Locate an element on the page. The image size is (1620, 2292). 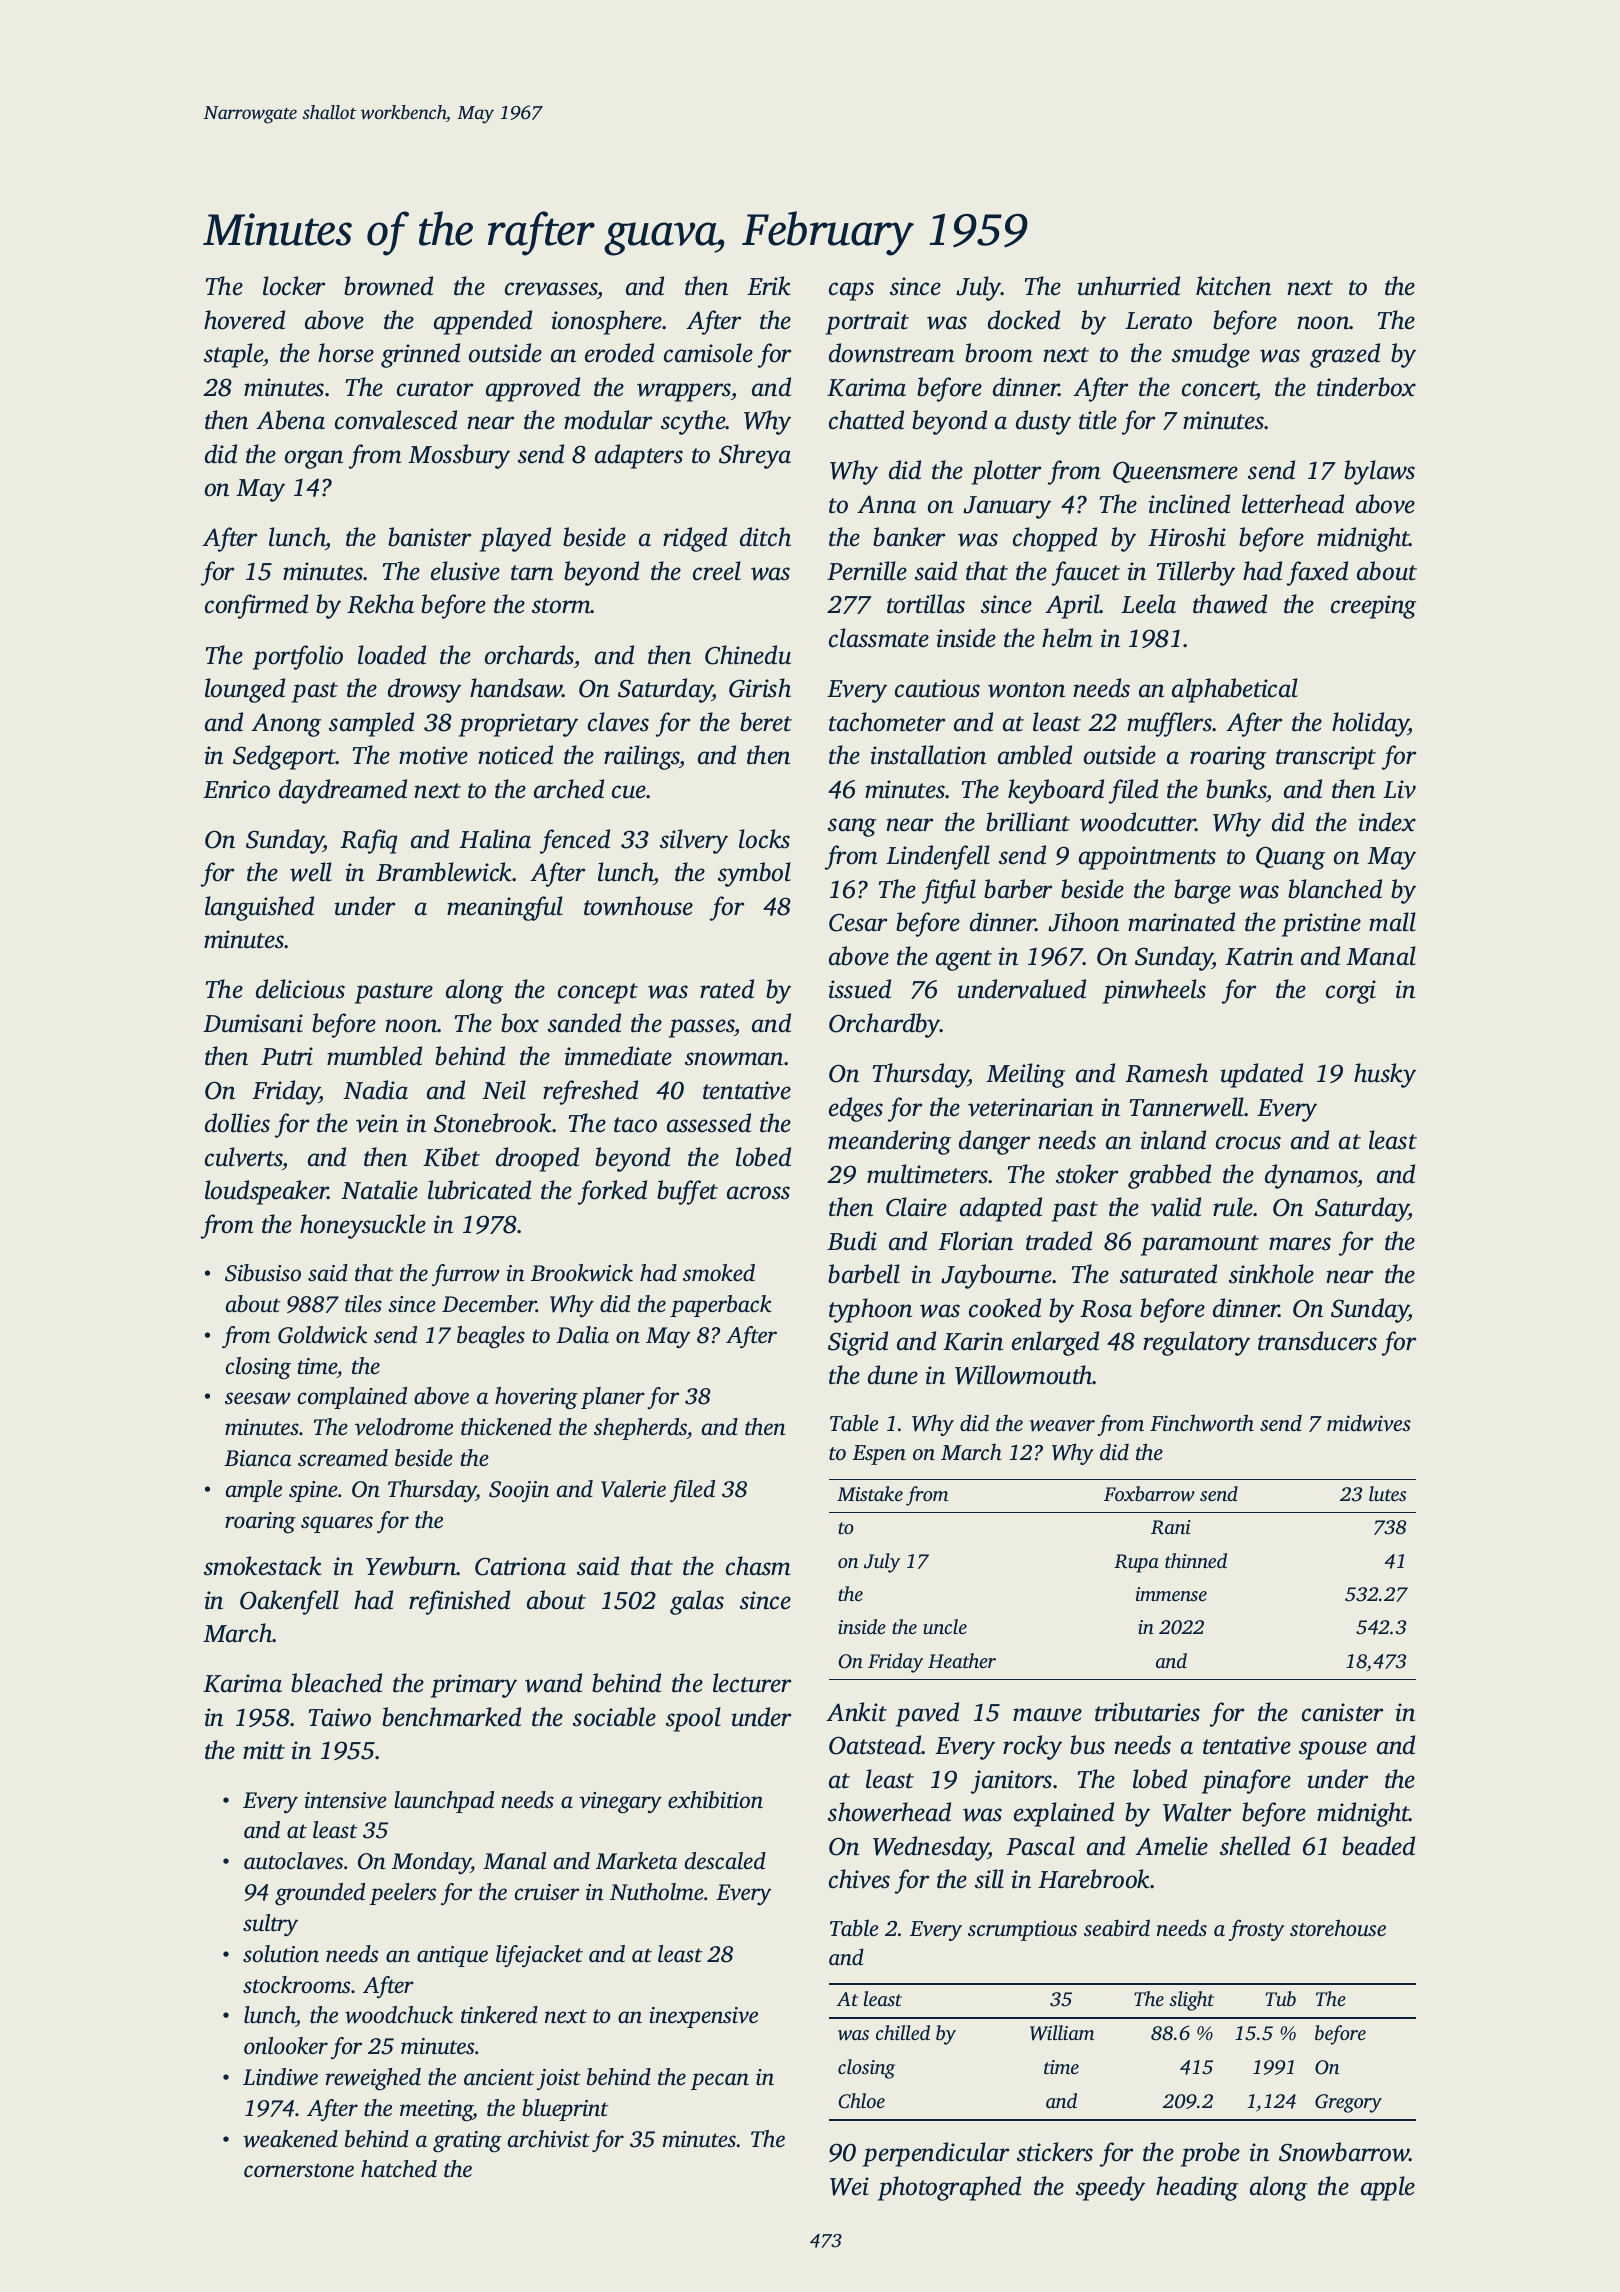
delicious is located at coordinates (300, 989).
